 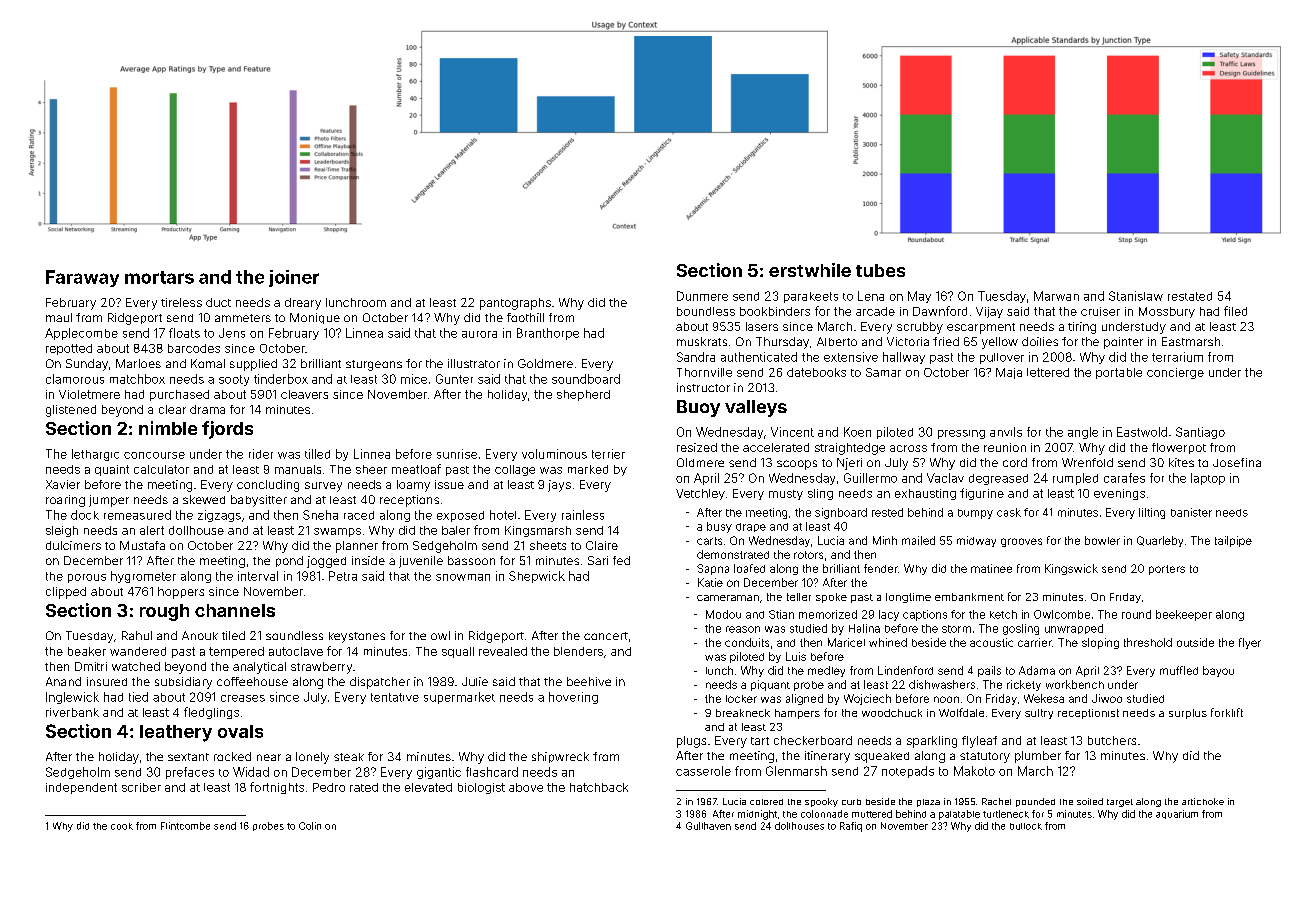 I want to click on sturgeons, so click(x=374, y=365).
